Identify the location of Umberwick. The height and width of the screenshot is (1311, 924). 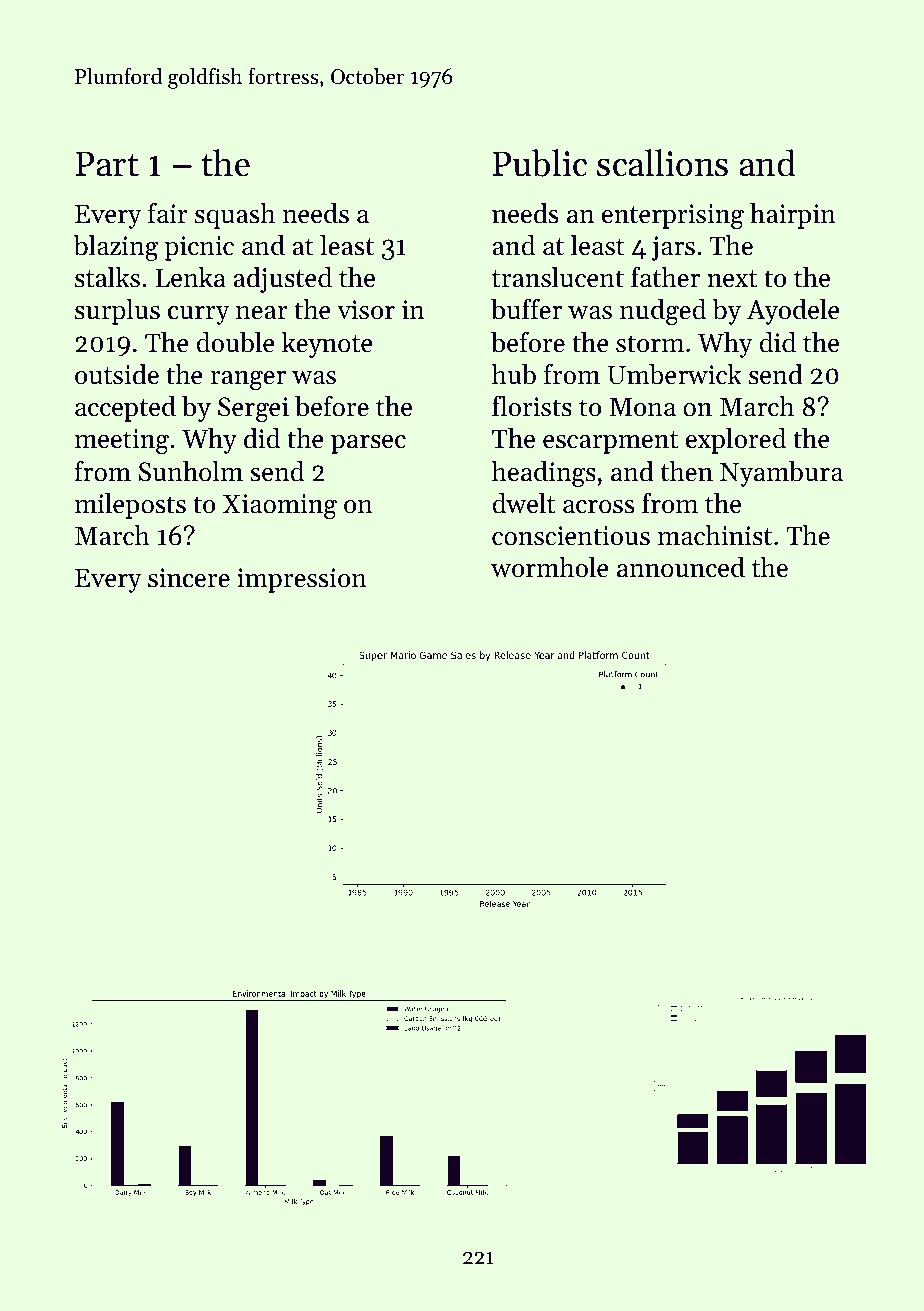
(674, 374).
